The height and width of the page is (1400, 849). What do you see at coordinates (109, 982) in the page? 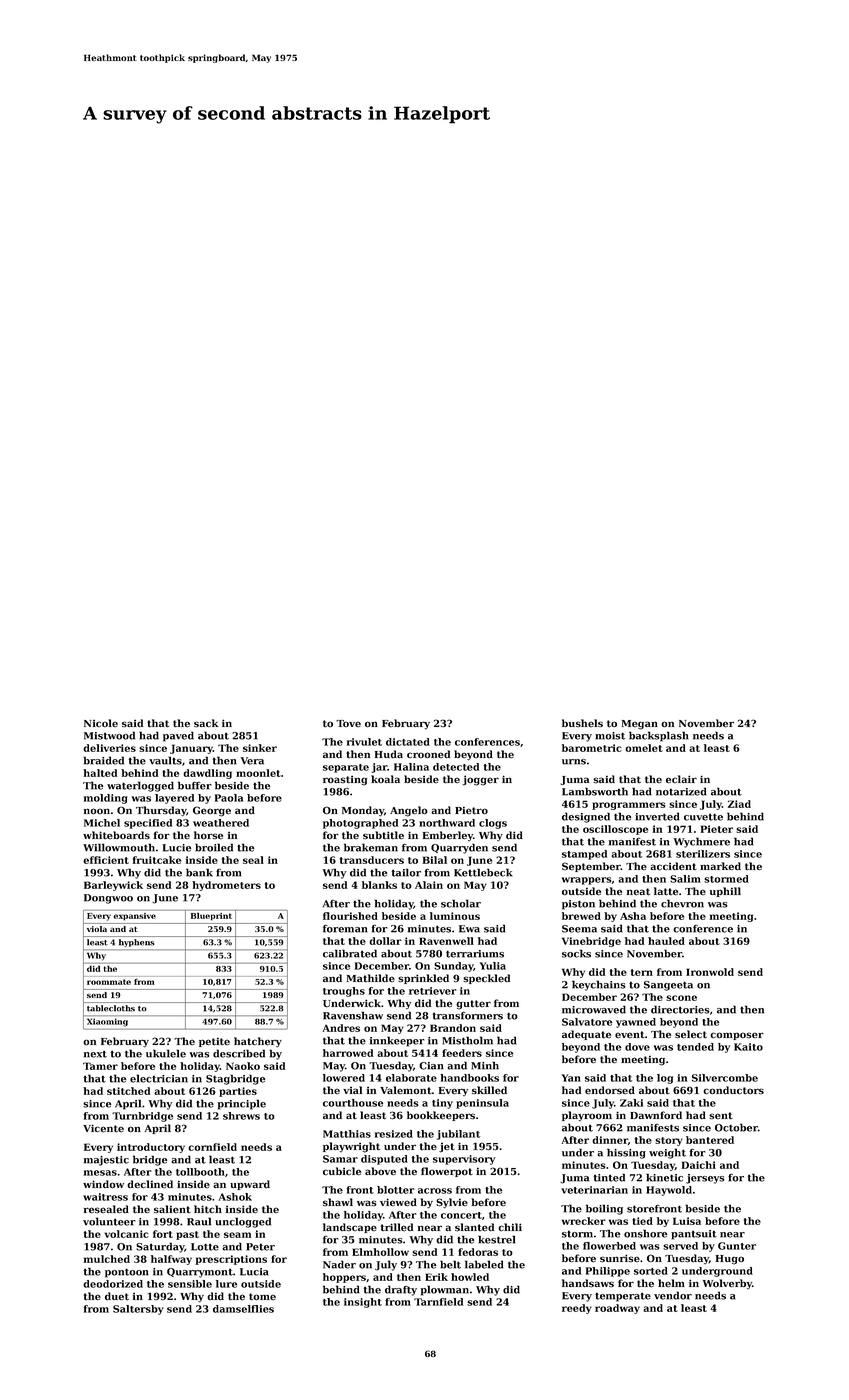
I see `roommate` at bounding box center [109, 982].
